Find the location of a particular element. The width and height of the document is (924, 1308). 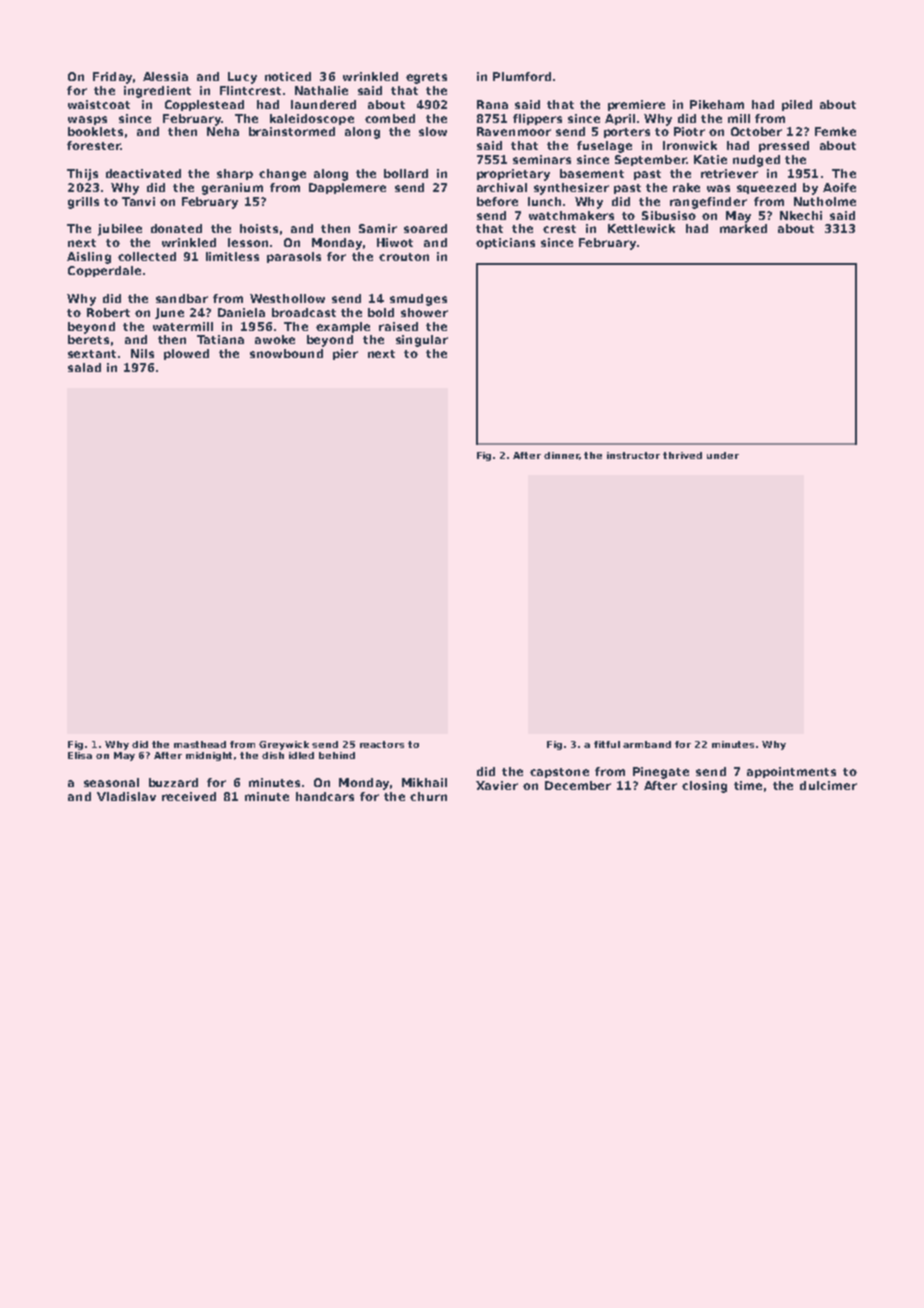

reactors is located at coordinates (382, 744).
